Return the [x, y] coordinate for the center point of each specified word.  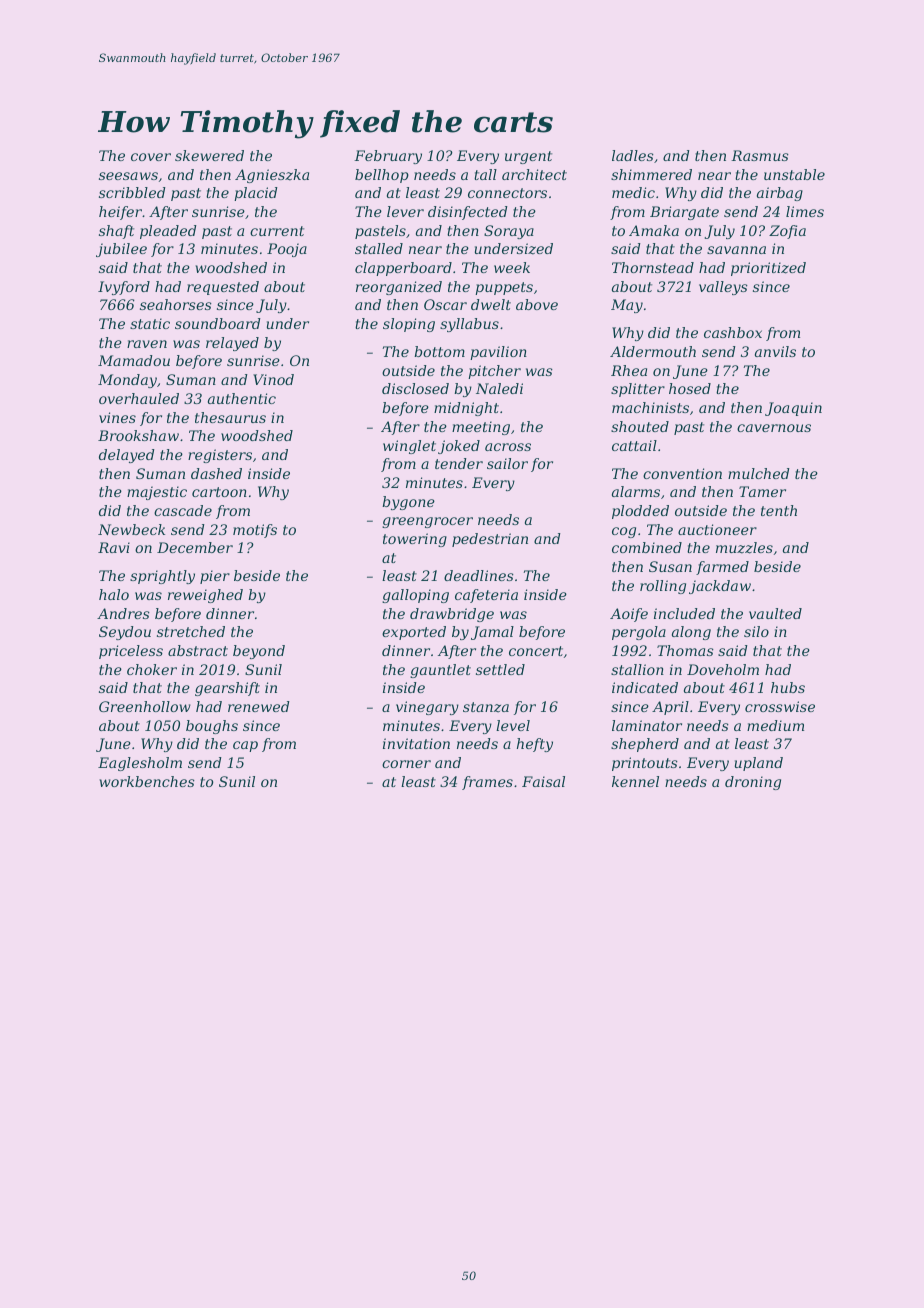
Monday [127, 381]
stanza [486, 707]
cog [624, 532]
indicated [645, 687]
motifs [255, 531]
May [627, 306]
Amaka [654, 230]
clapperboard [403, 269]
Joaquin [793, 409]
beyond [259, 652]
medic [633, 192]
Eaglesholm [140, 764]
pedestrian [490, 540]
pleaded [168, 232]
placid [256, 194]
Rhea [629, 370]
